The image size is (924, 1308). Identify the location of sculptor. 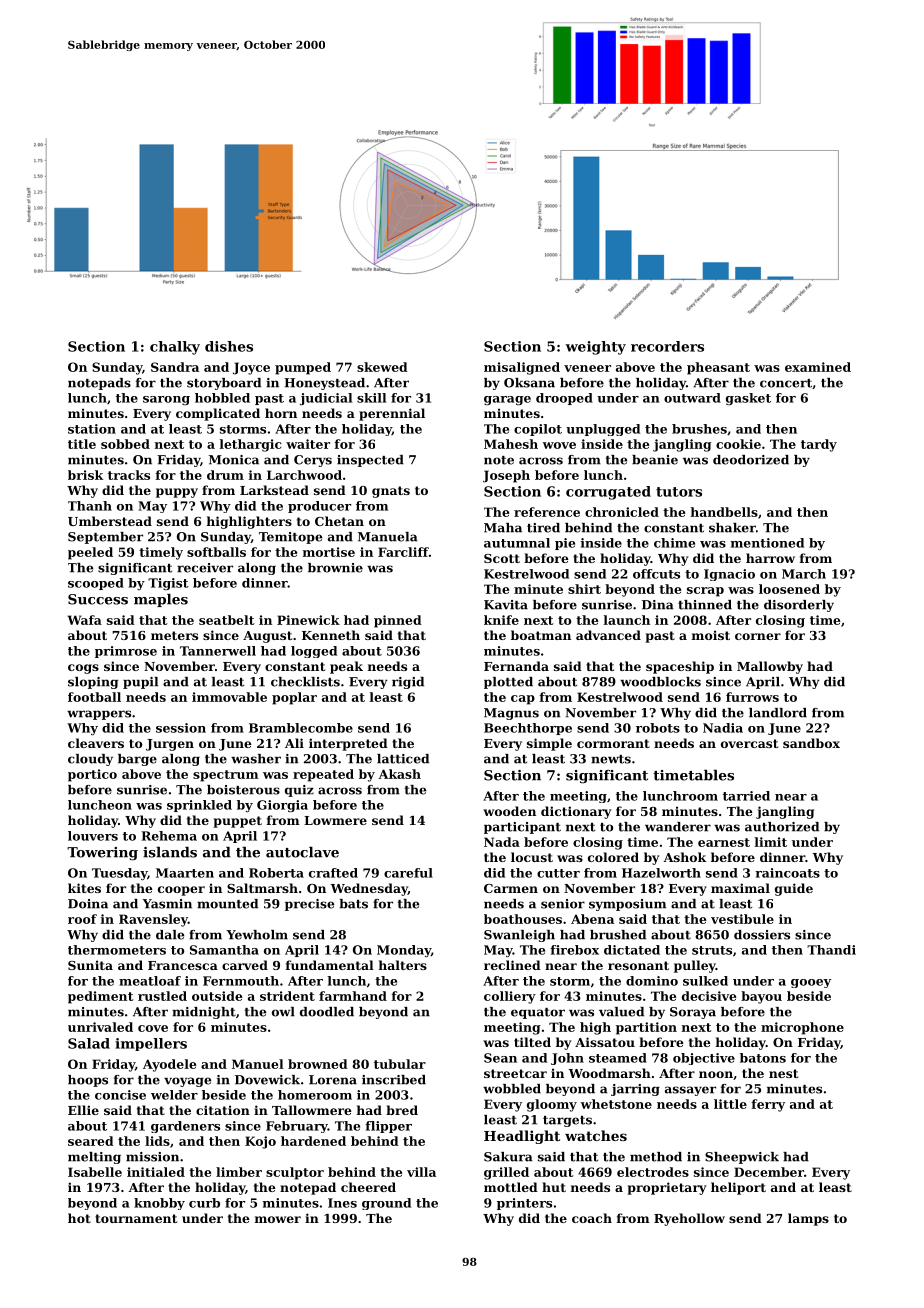
(295, 1173).
